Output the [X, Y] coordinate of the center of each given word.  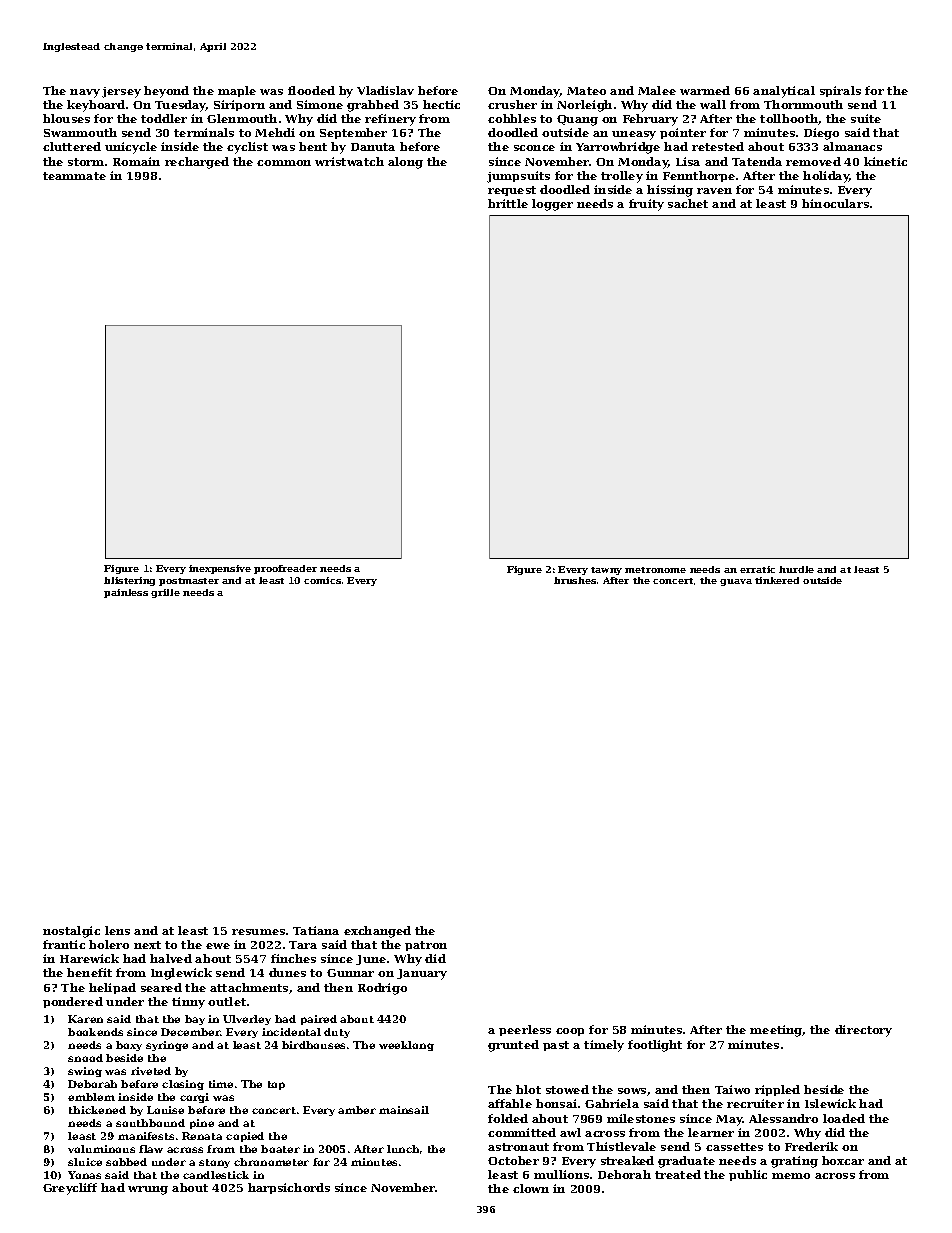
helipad [112, 988]
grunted [513, 1046]
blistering [129, 581]
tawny [606, 571]
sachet [688, 203]
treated [678, 1174]
